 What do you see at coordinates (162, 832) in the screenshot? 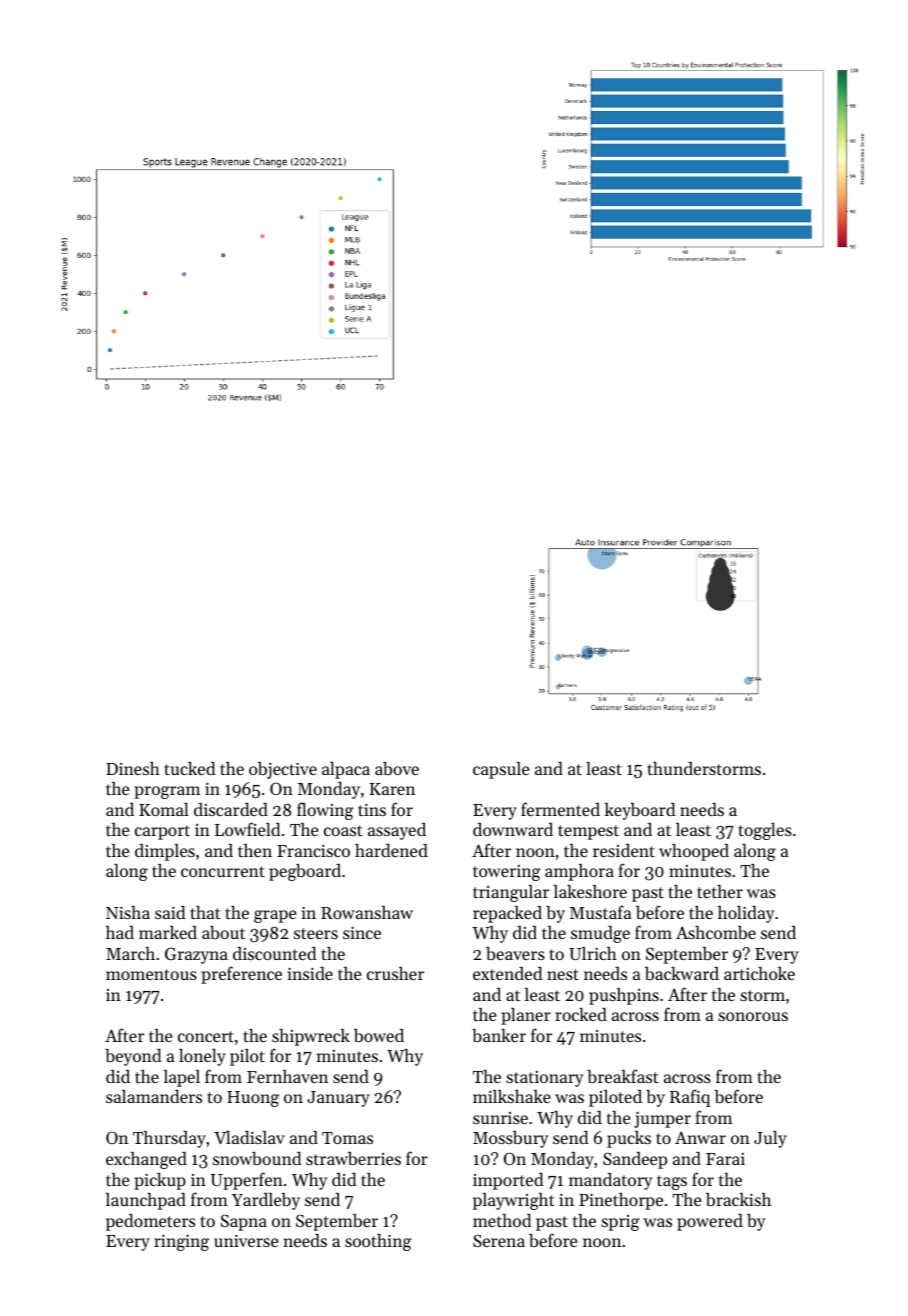
I see `carport` at bounding box center [162, 832].
